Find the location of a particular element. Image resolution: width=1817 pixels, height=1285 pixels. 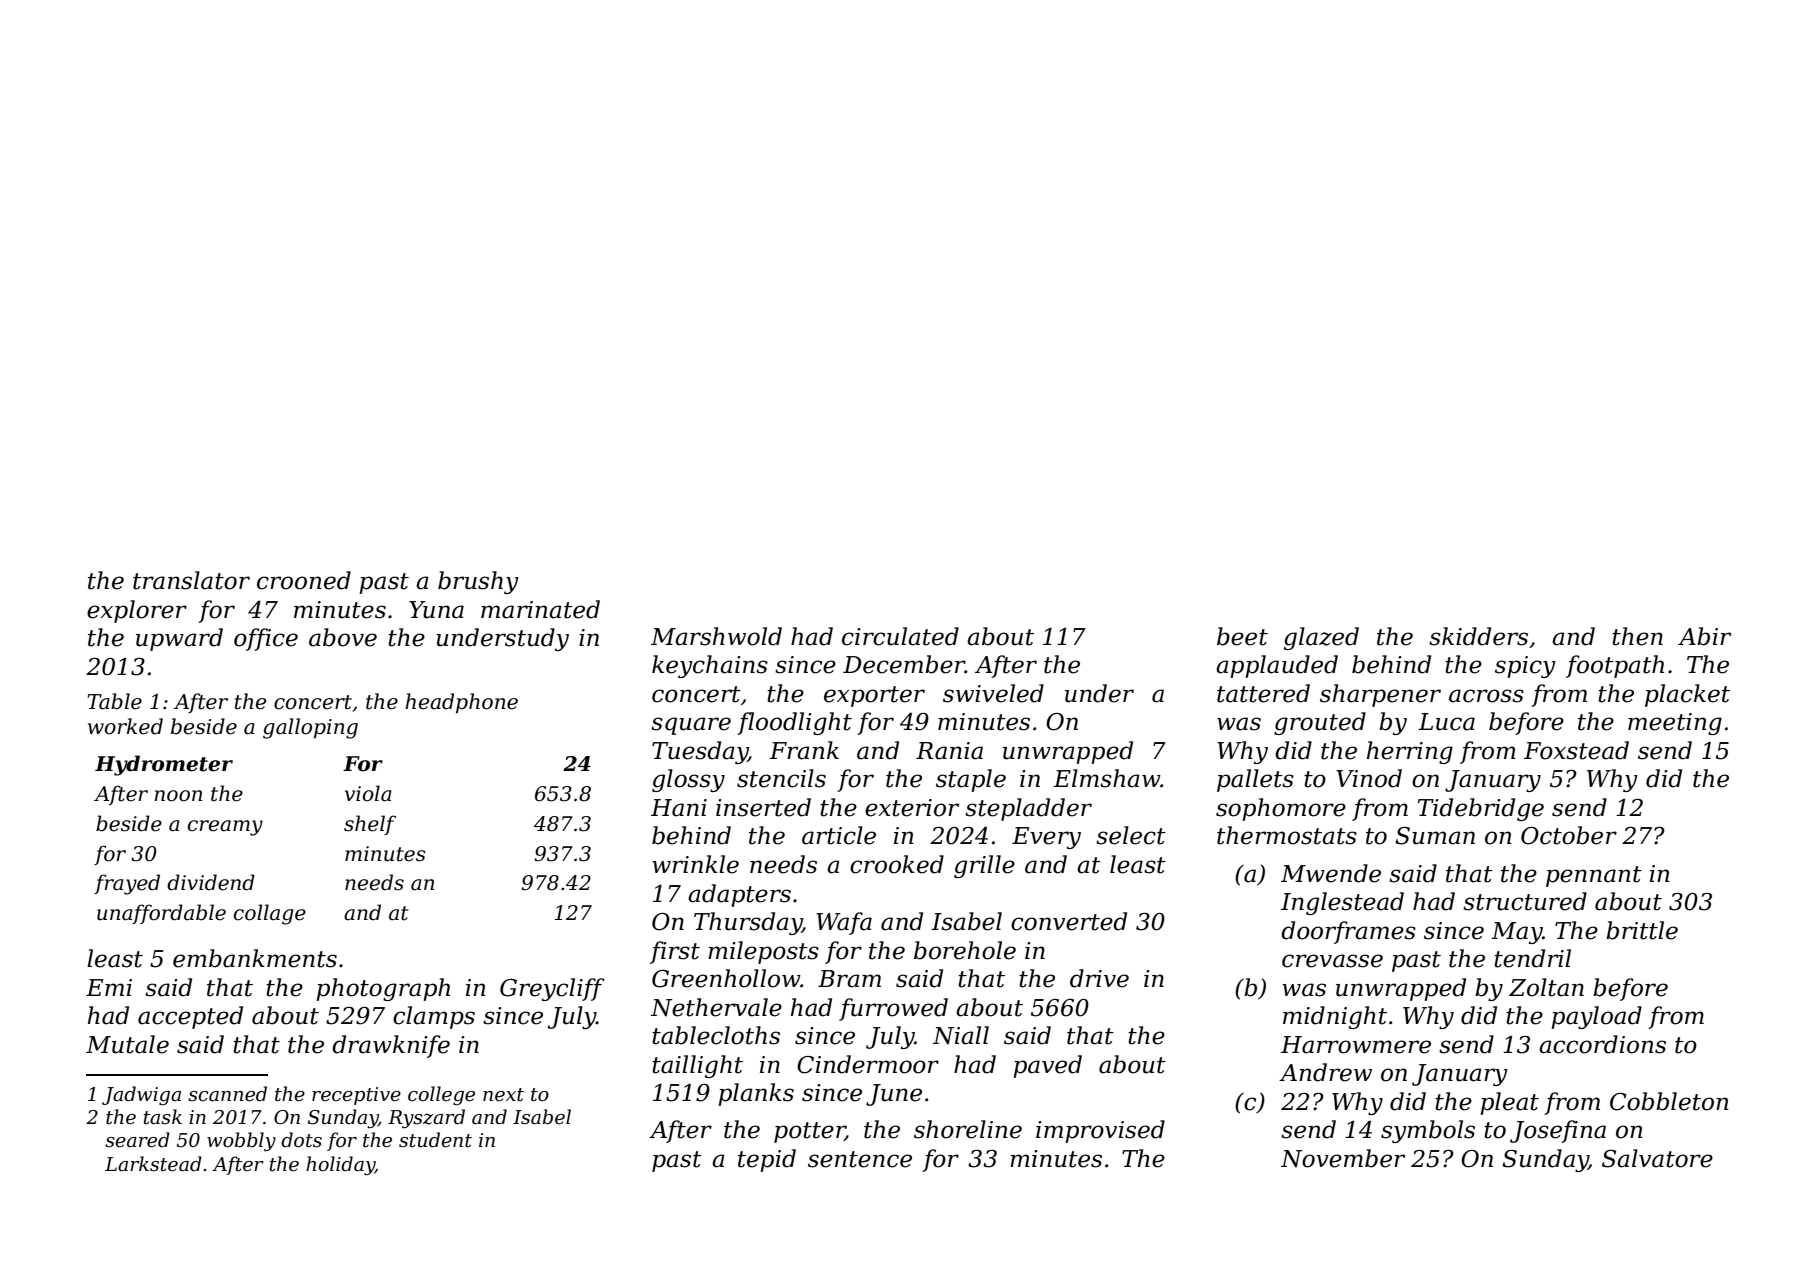

Greycliff is located at coordinates (552, 989).
